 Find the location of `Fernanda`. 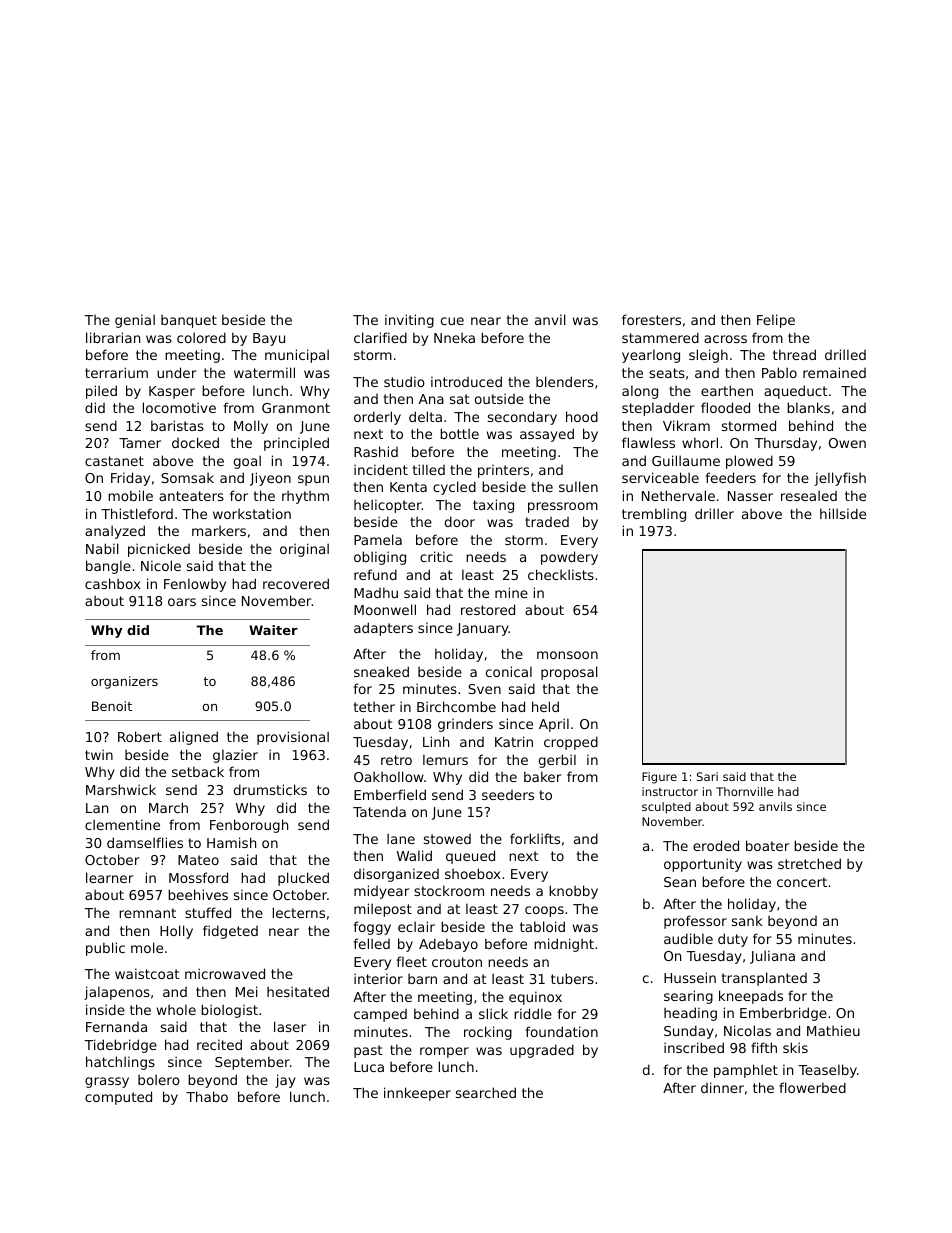

Fernanda is located at coordinates (116, 1027).
